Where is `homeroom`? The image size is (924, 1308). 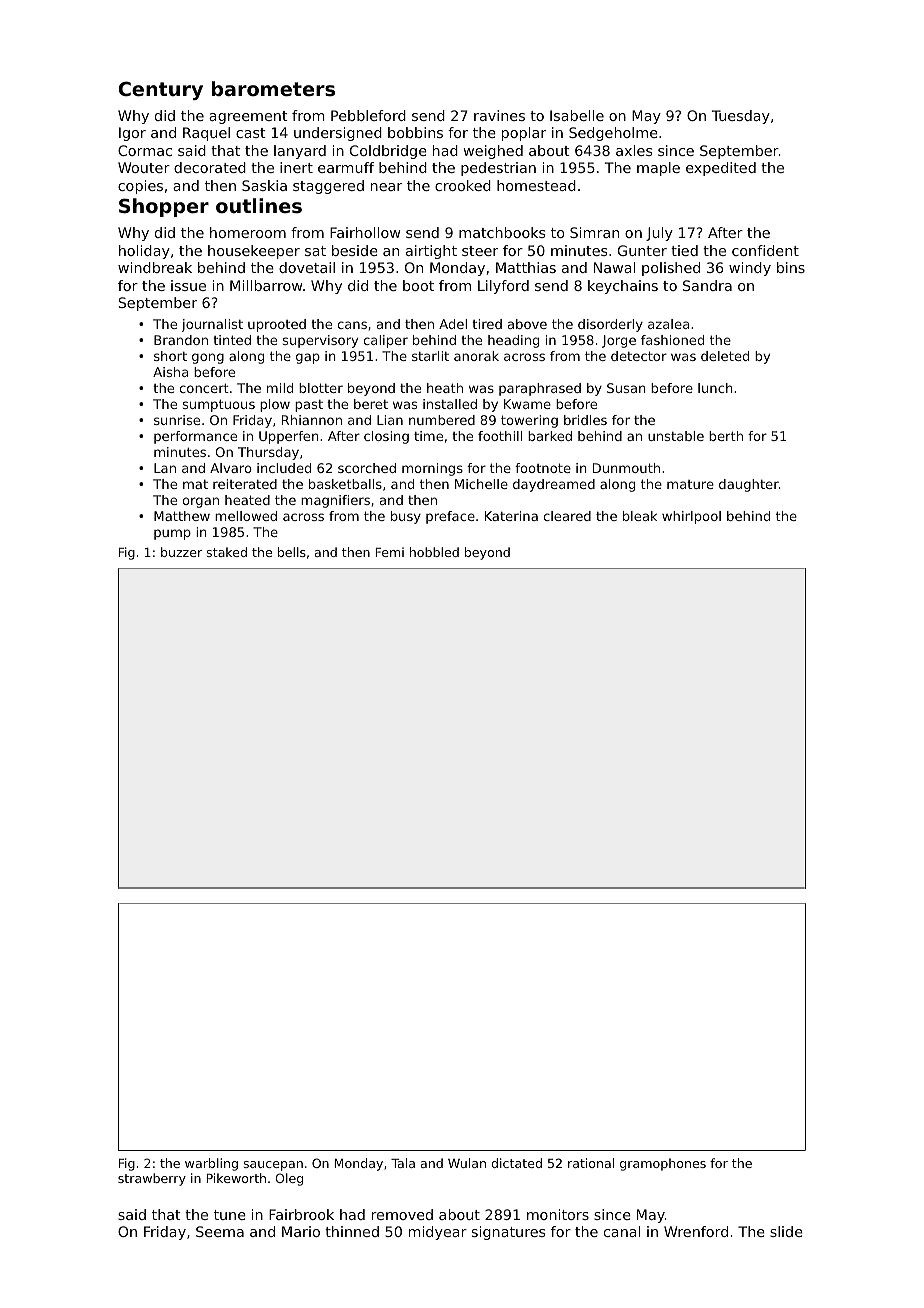
homeroom is located at coordinates (248, 232).
